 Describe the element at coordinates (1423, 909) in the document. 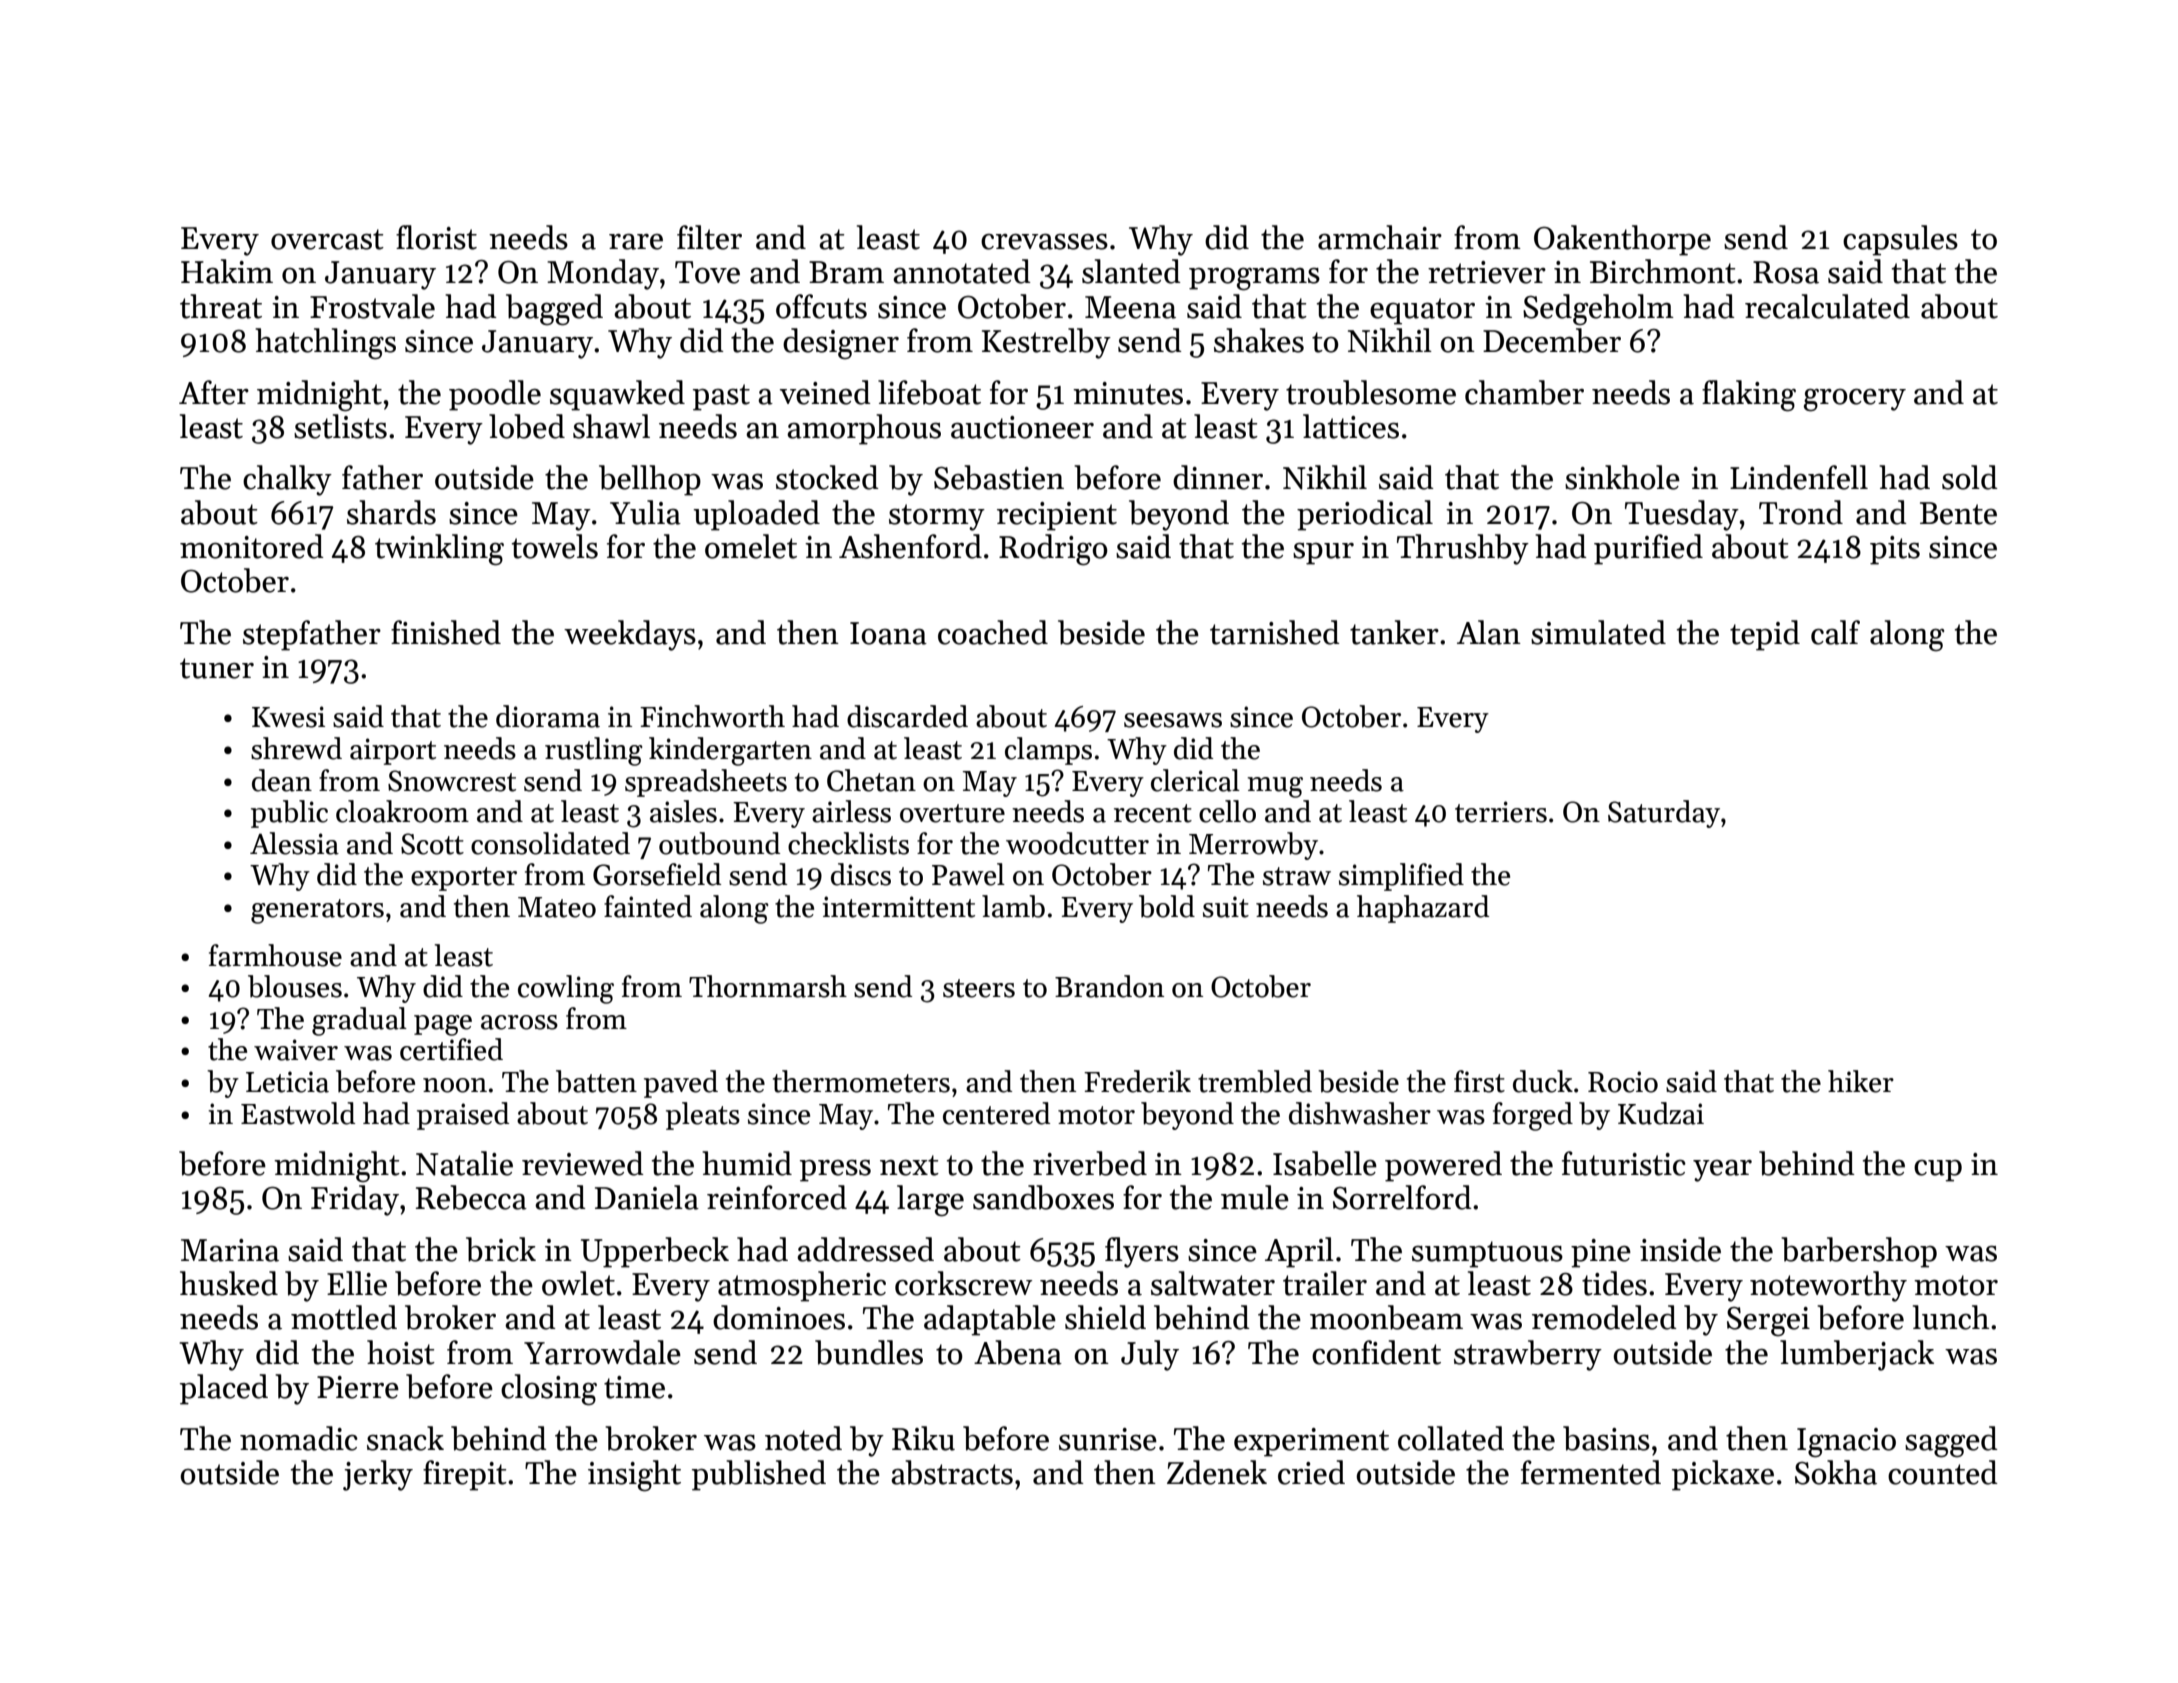

I see `haphazard` at that location.
